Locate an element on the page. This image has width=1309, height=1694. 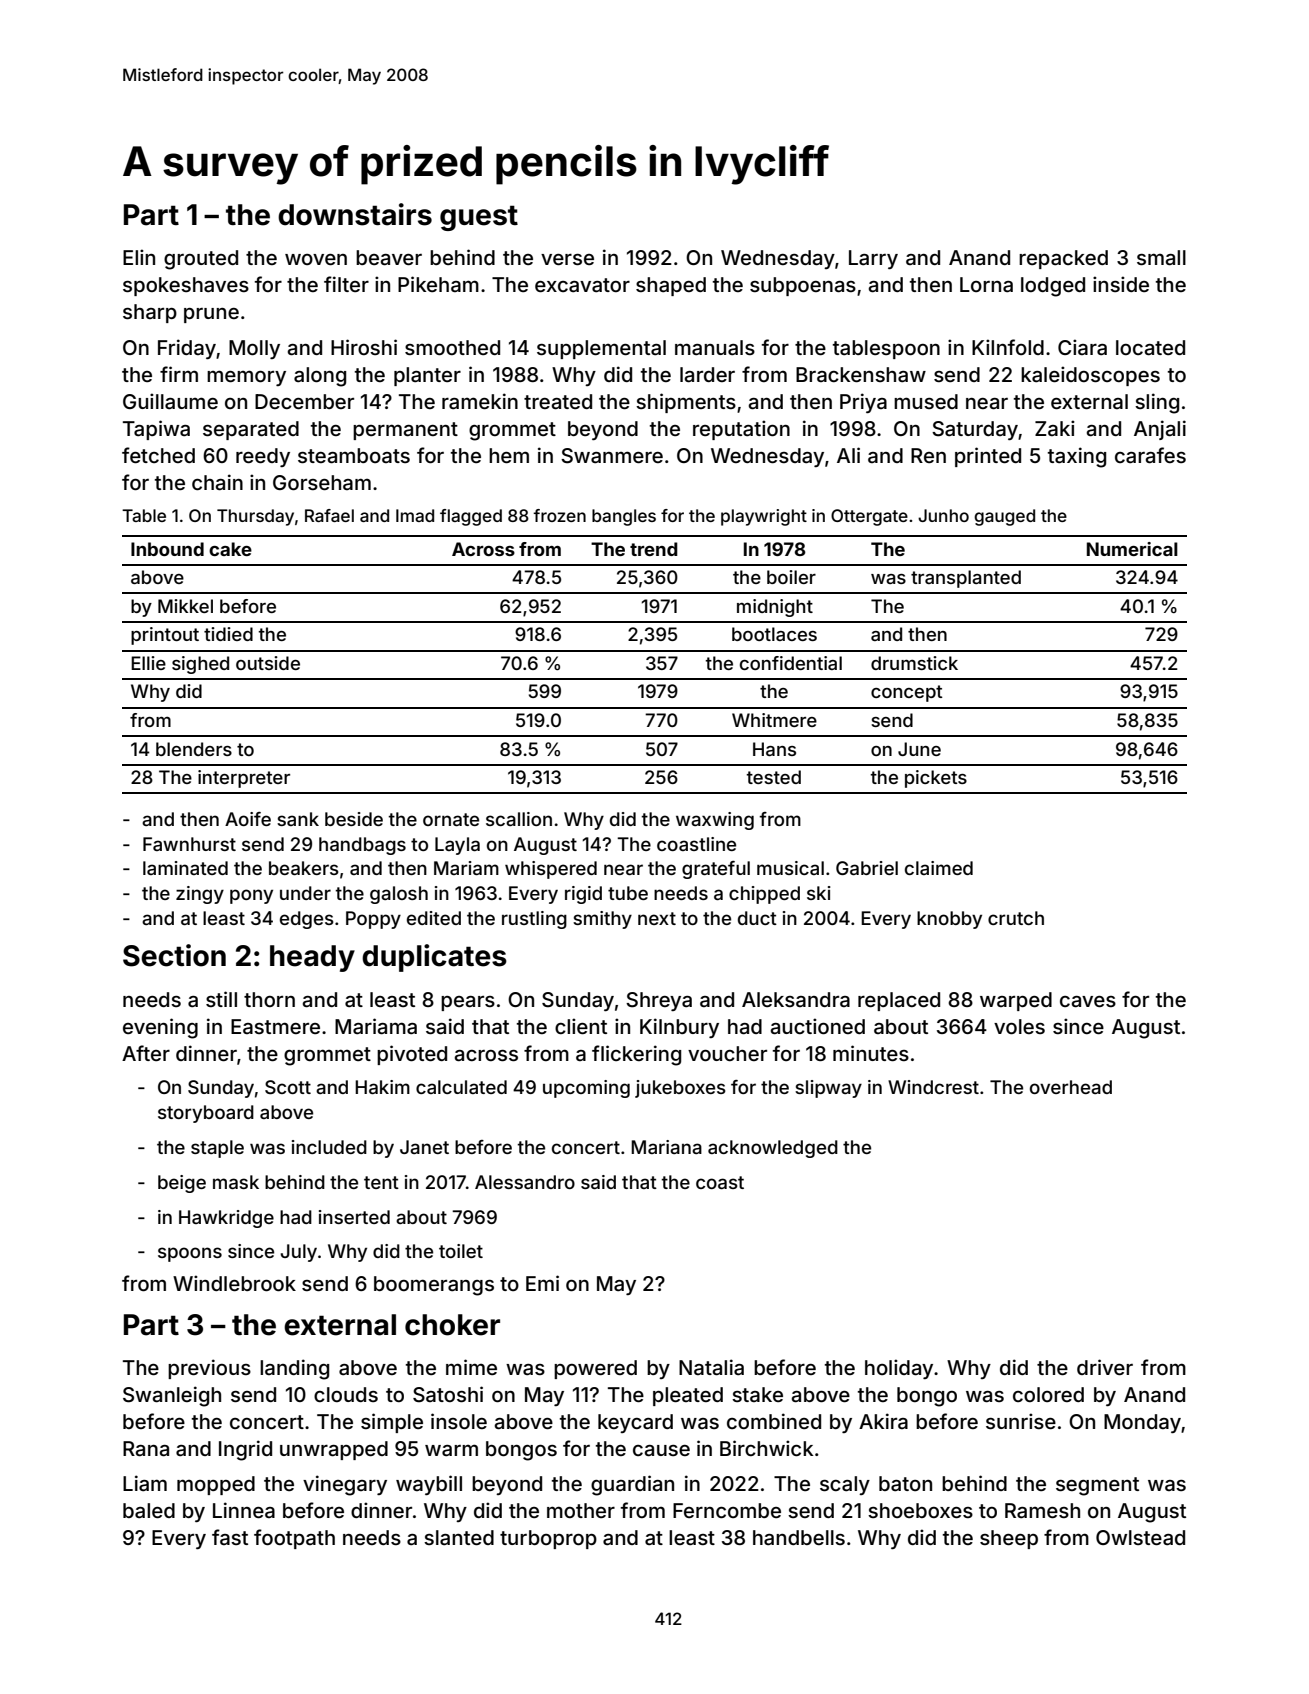
Pikeham is located at coordinates (438, 284).
